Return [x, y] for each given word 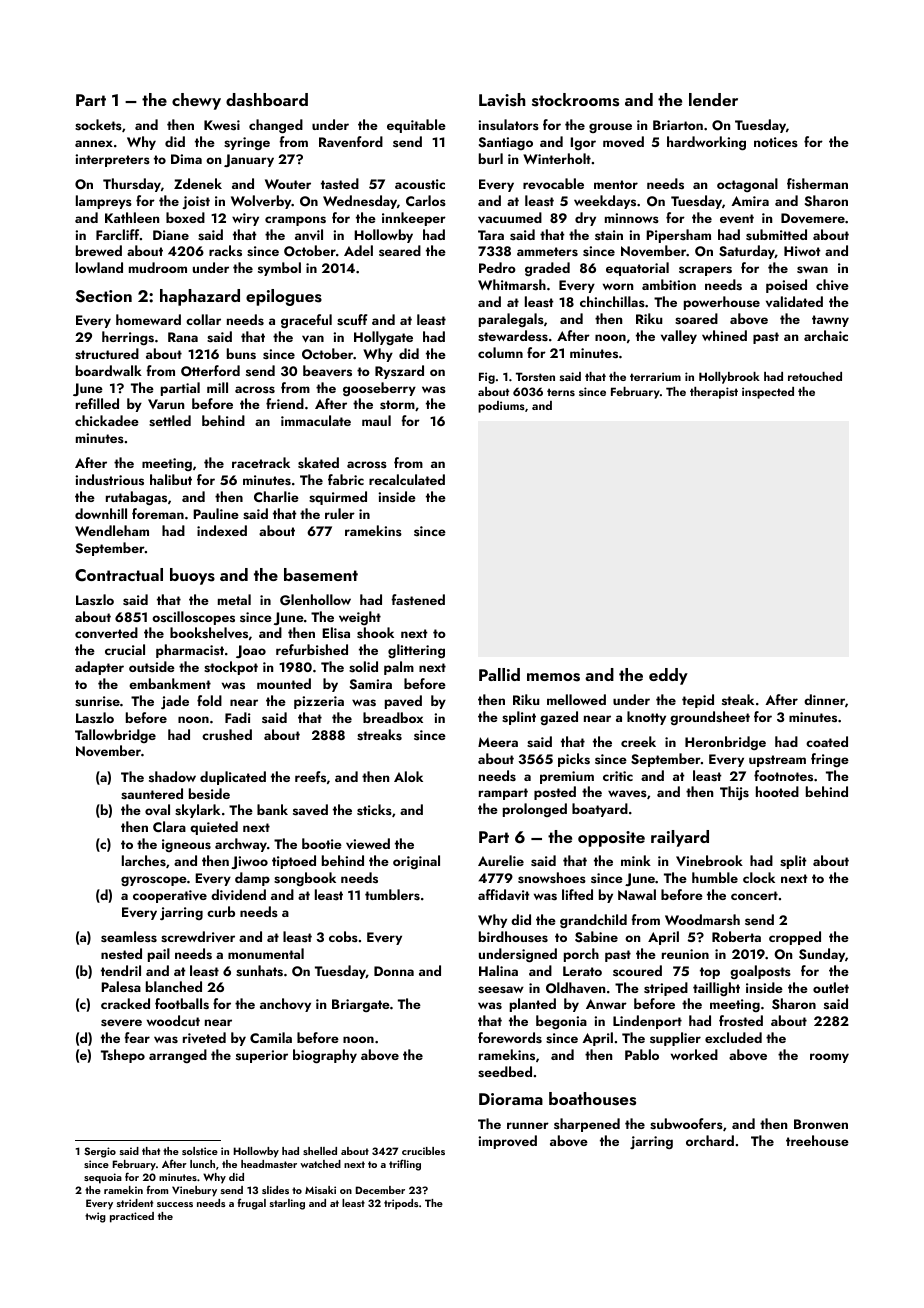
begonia [561, 1022]
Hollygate [383, 338]
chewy [196, 101]
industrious [109, 480]
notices [776, 142]
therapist [714, 393]
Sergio [100, 1152]
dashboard [267, 100]
